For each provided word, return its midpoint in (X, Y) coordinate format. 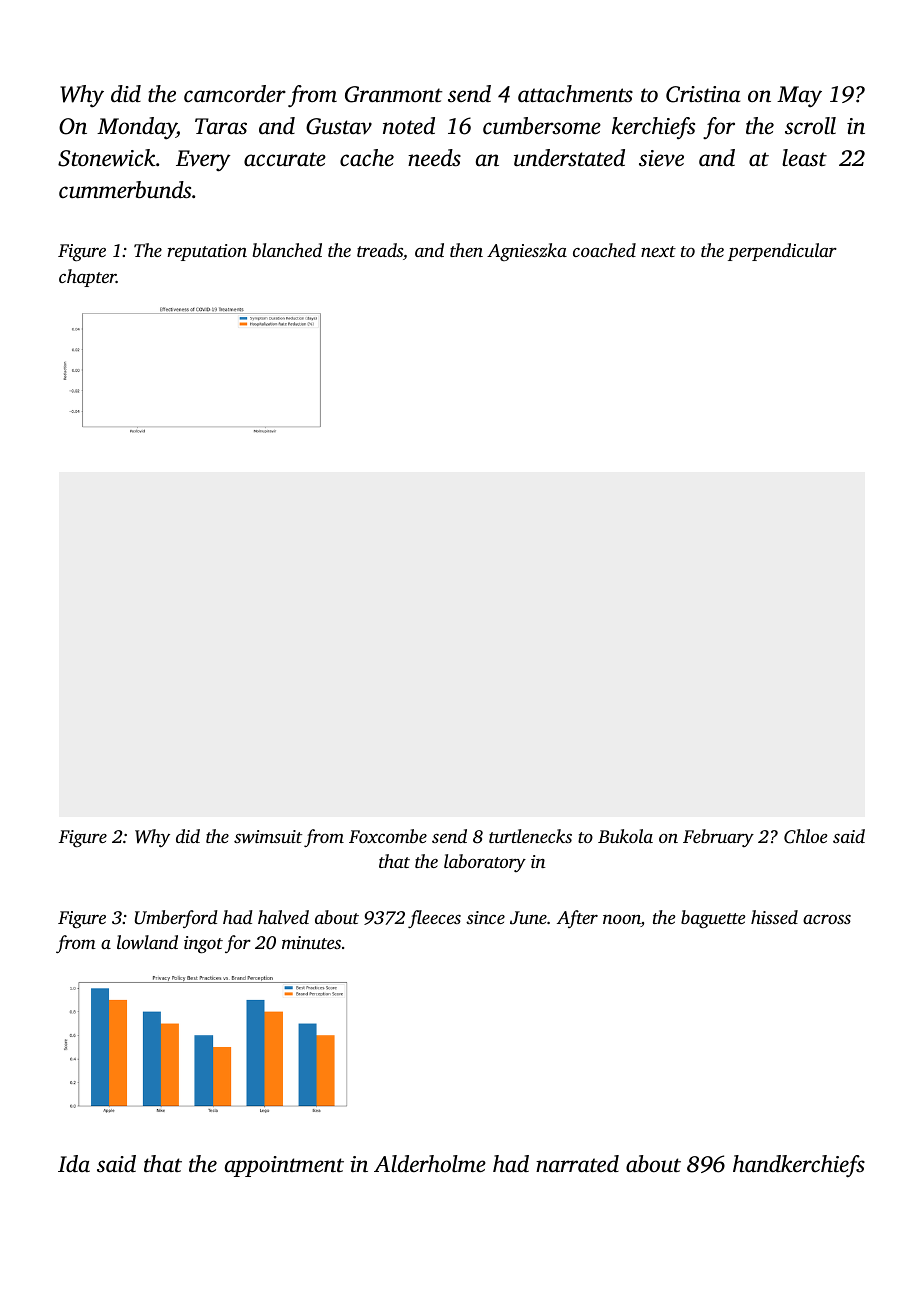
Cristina (703, 94)
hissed (774, 917)
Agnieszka (527, 252)
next (658, 251)
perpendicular (782, 252)
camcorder (235, 94)
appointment (284, 1166)
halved (283, 917)
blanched (287, 250)
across (827, 919)
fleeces (434, 919)
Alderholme (430, 1164)
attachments (575, 94)
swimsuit (268, 836)
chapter (87, 278)
